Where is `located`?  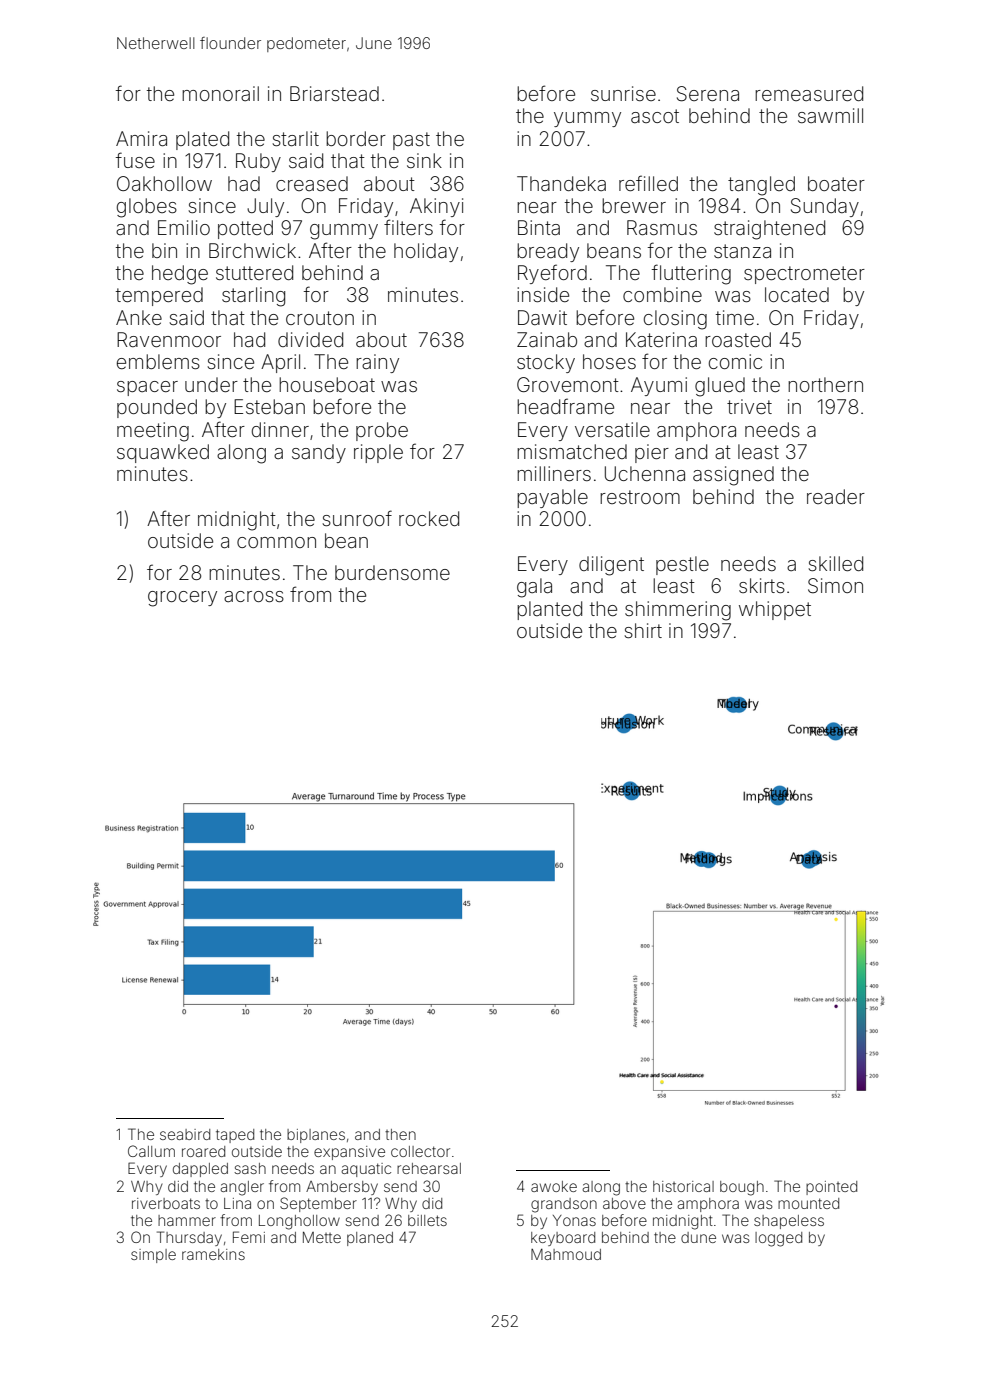 located is located at coordinates (797, 294).
